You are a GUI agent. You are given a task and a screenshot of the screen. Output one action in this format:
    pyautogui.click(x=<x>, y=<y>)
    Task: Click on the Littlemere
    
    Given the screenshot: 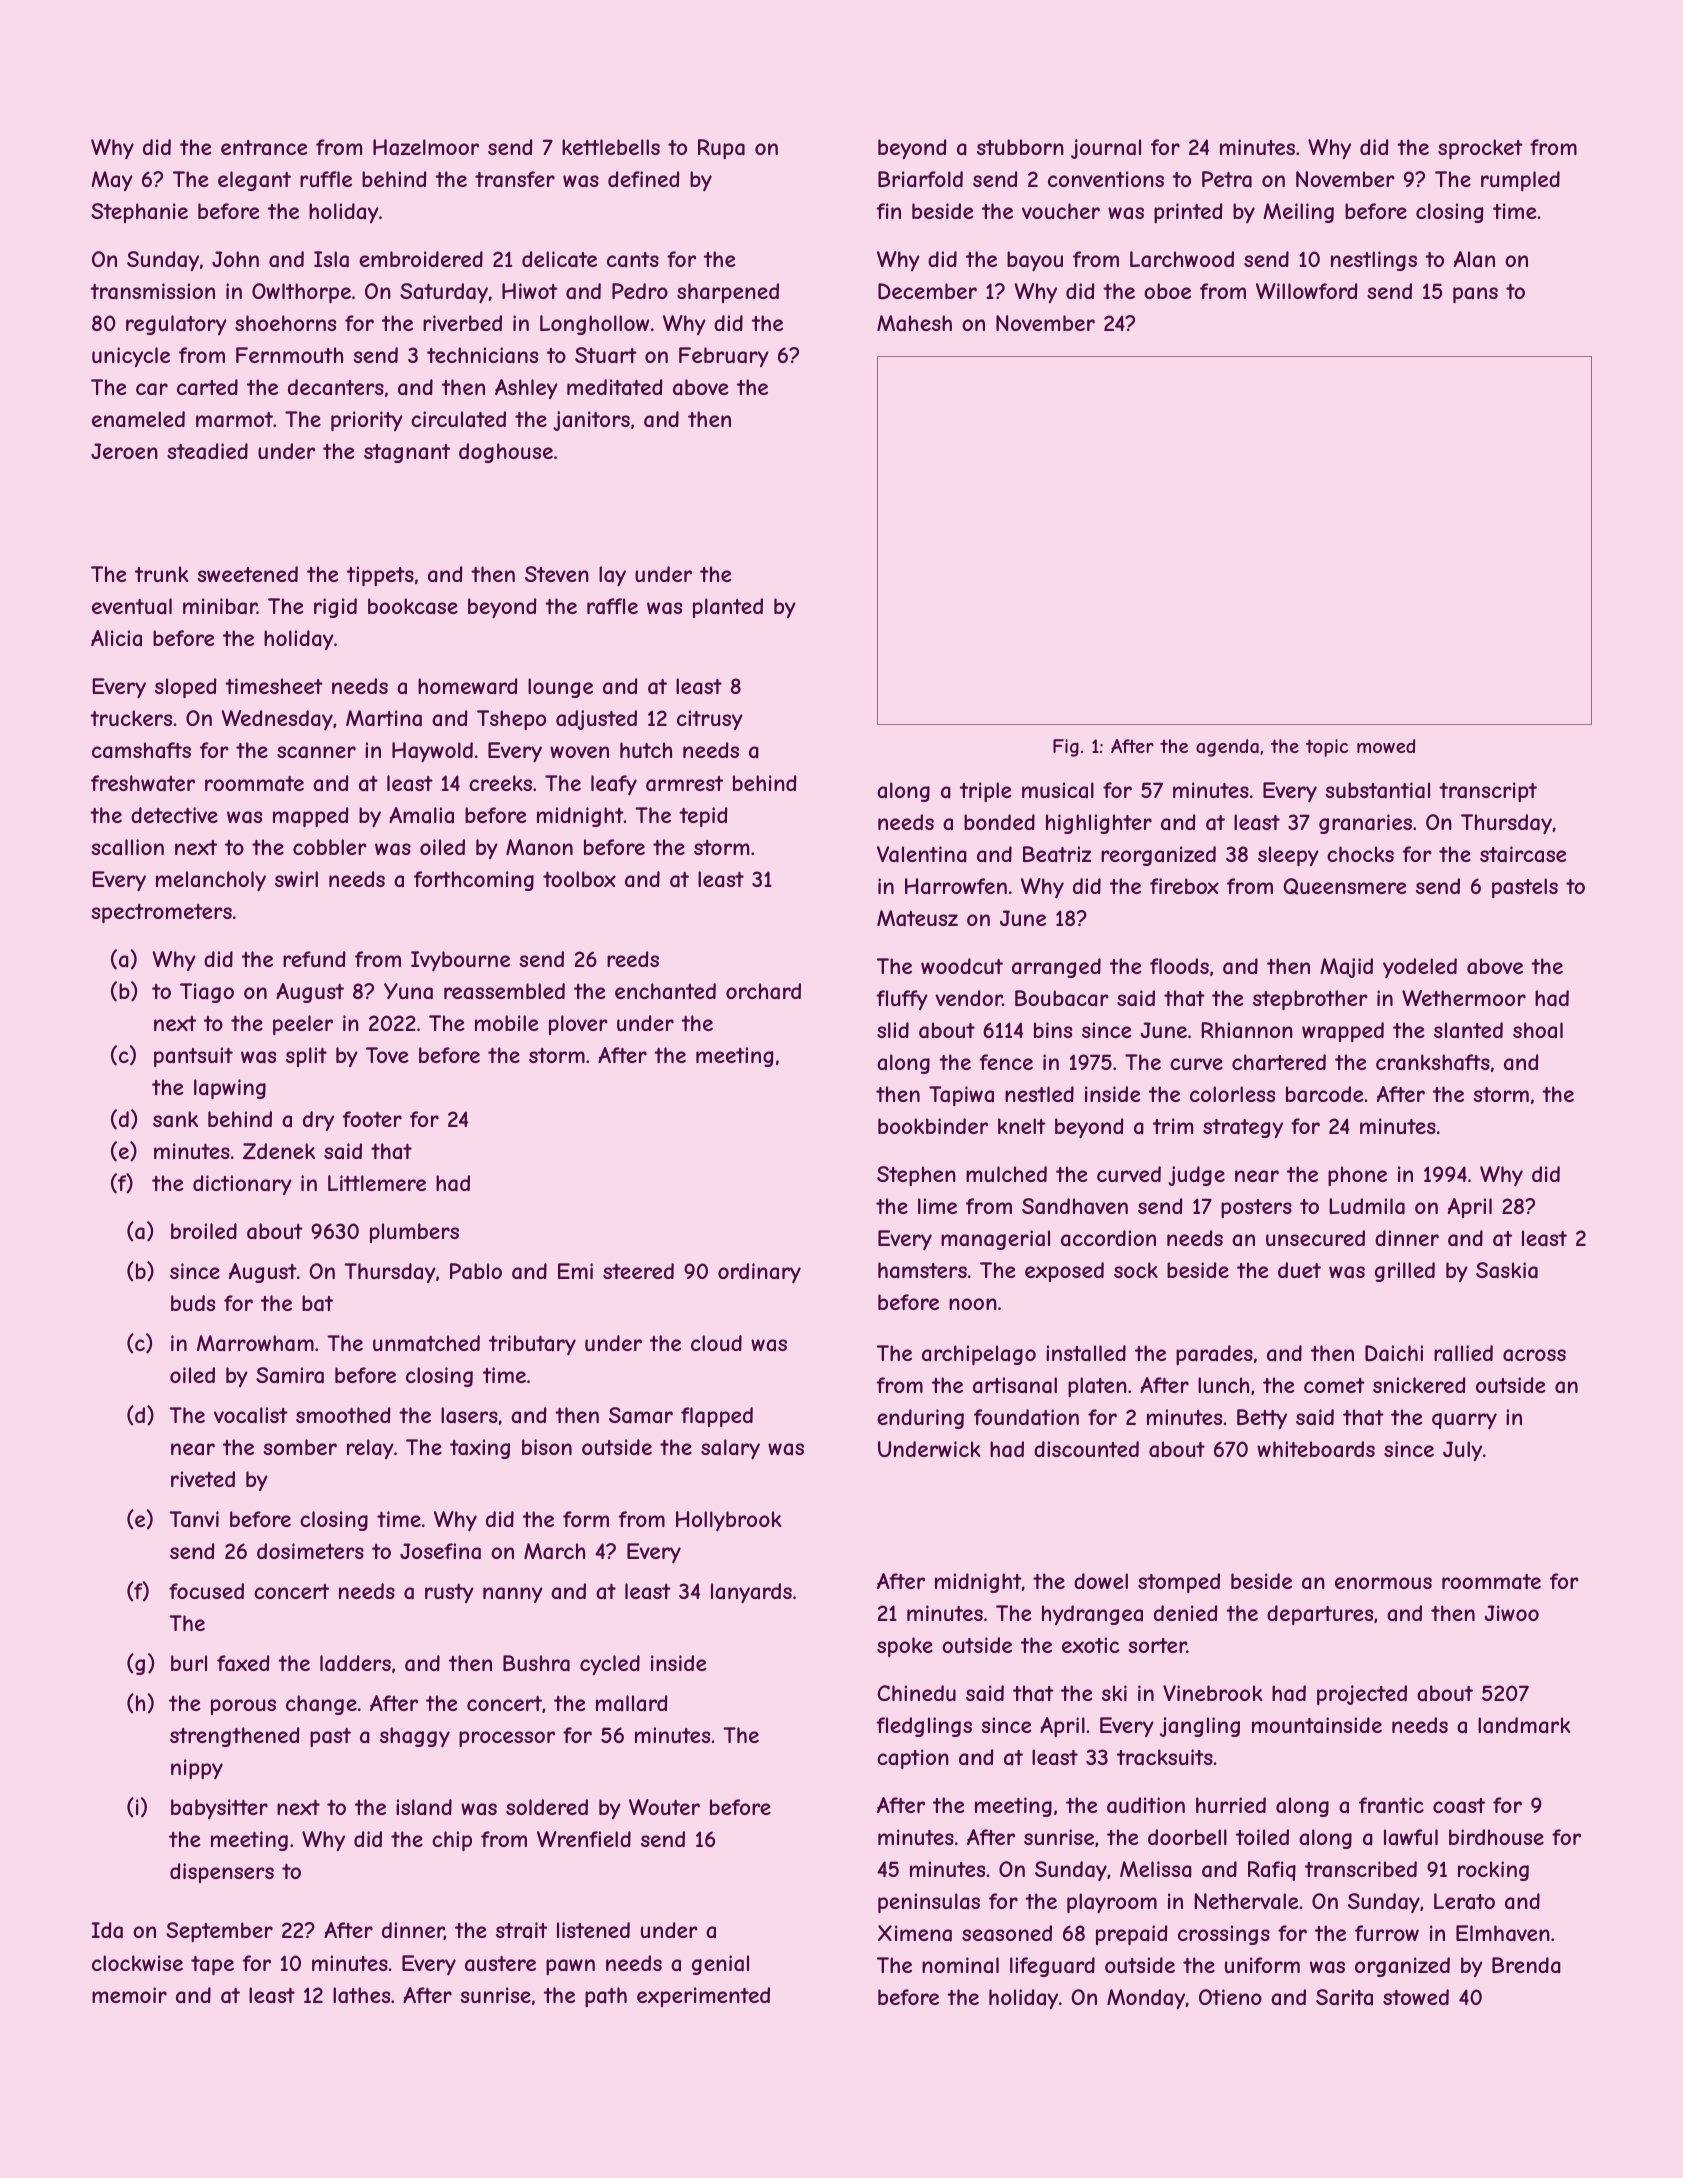 What is the action you would take?
    pyautogui.click(x=377, y=1183)
